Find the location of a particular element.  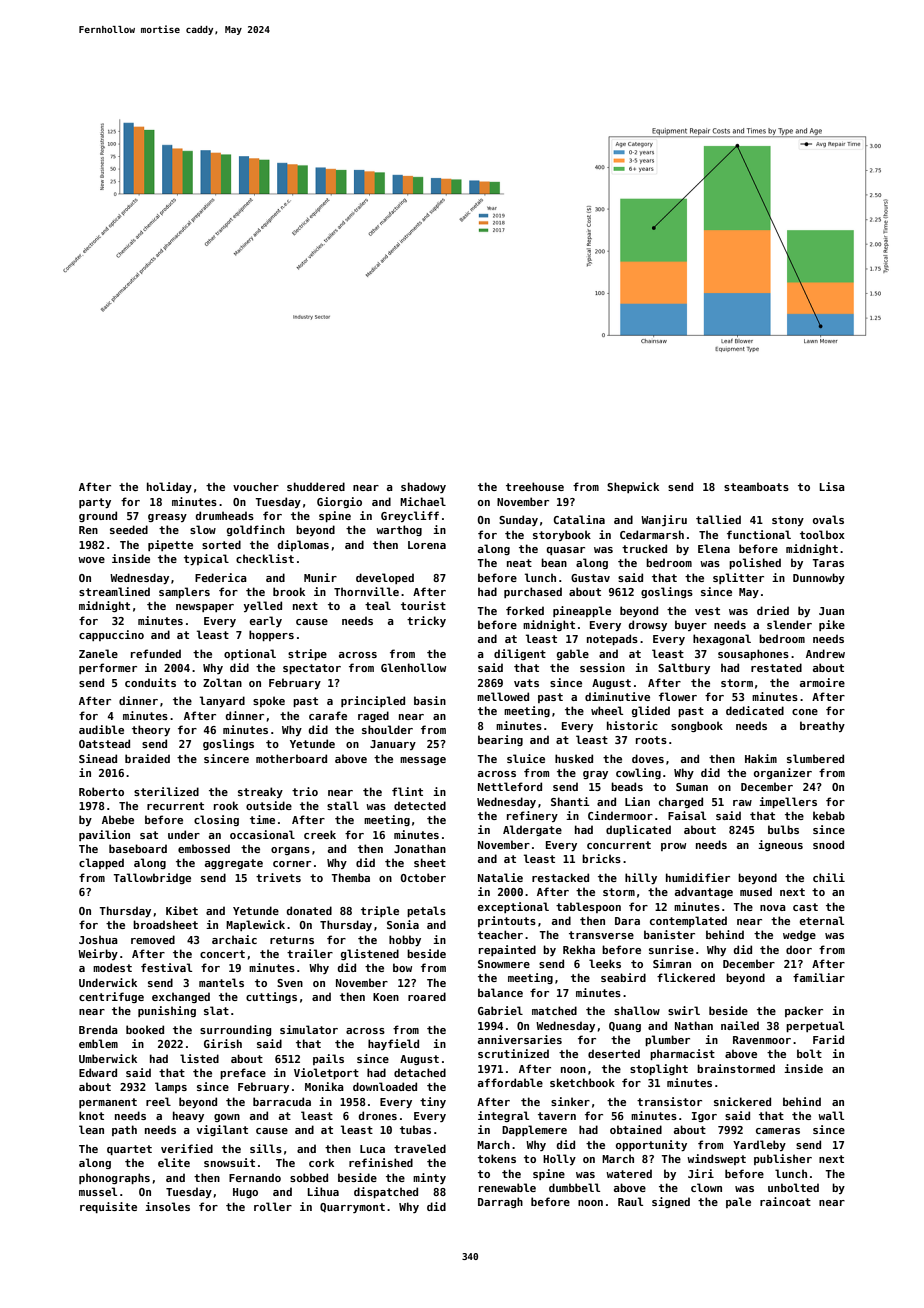

pale is located at coordinates (738, 1202).
